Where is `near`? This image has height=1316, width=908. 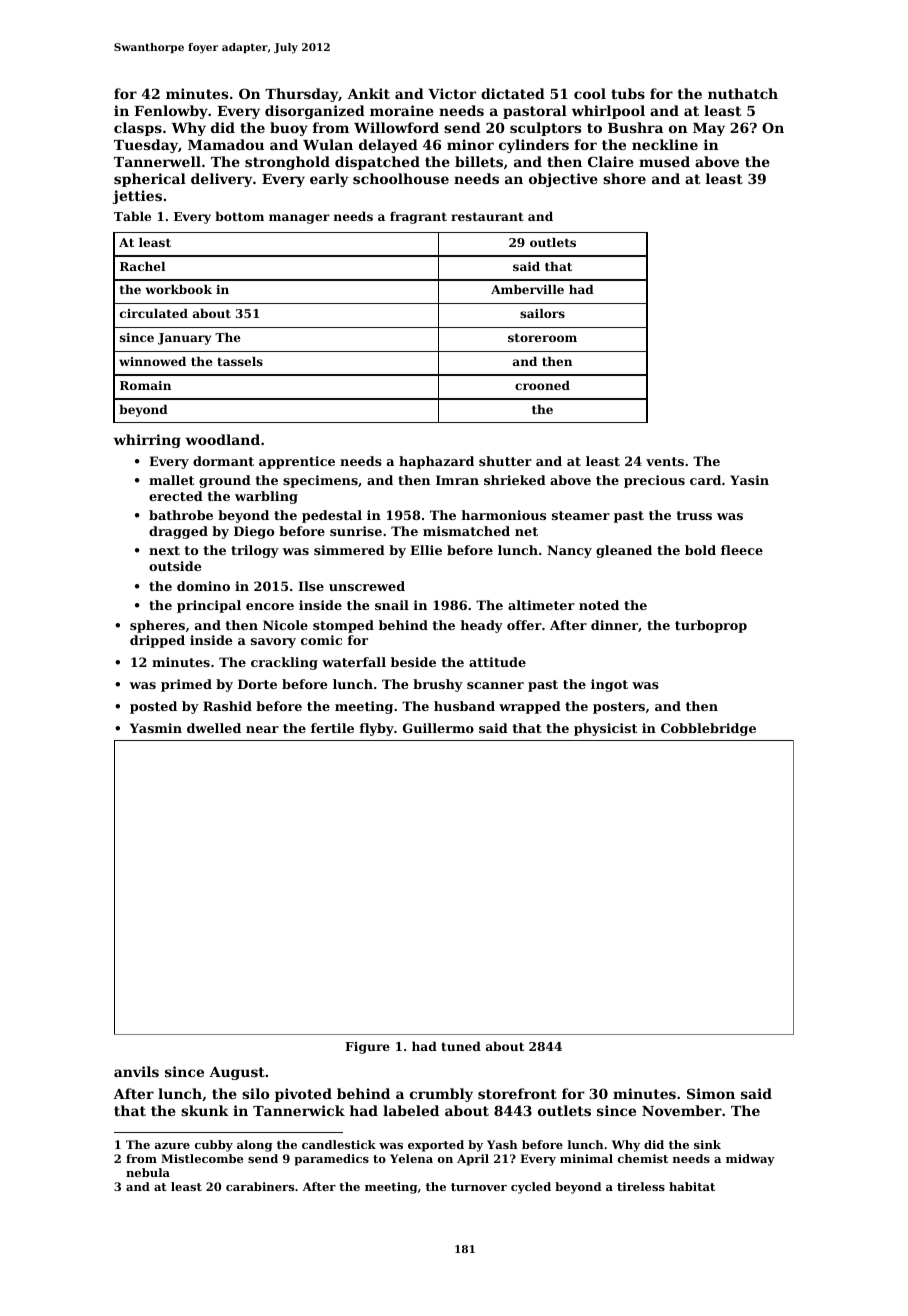 near is located at coordinates (262, 729).
